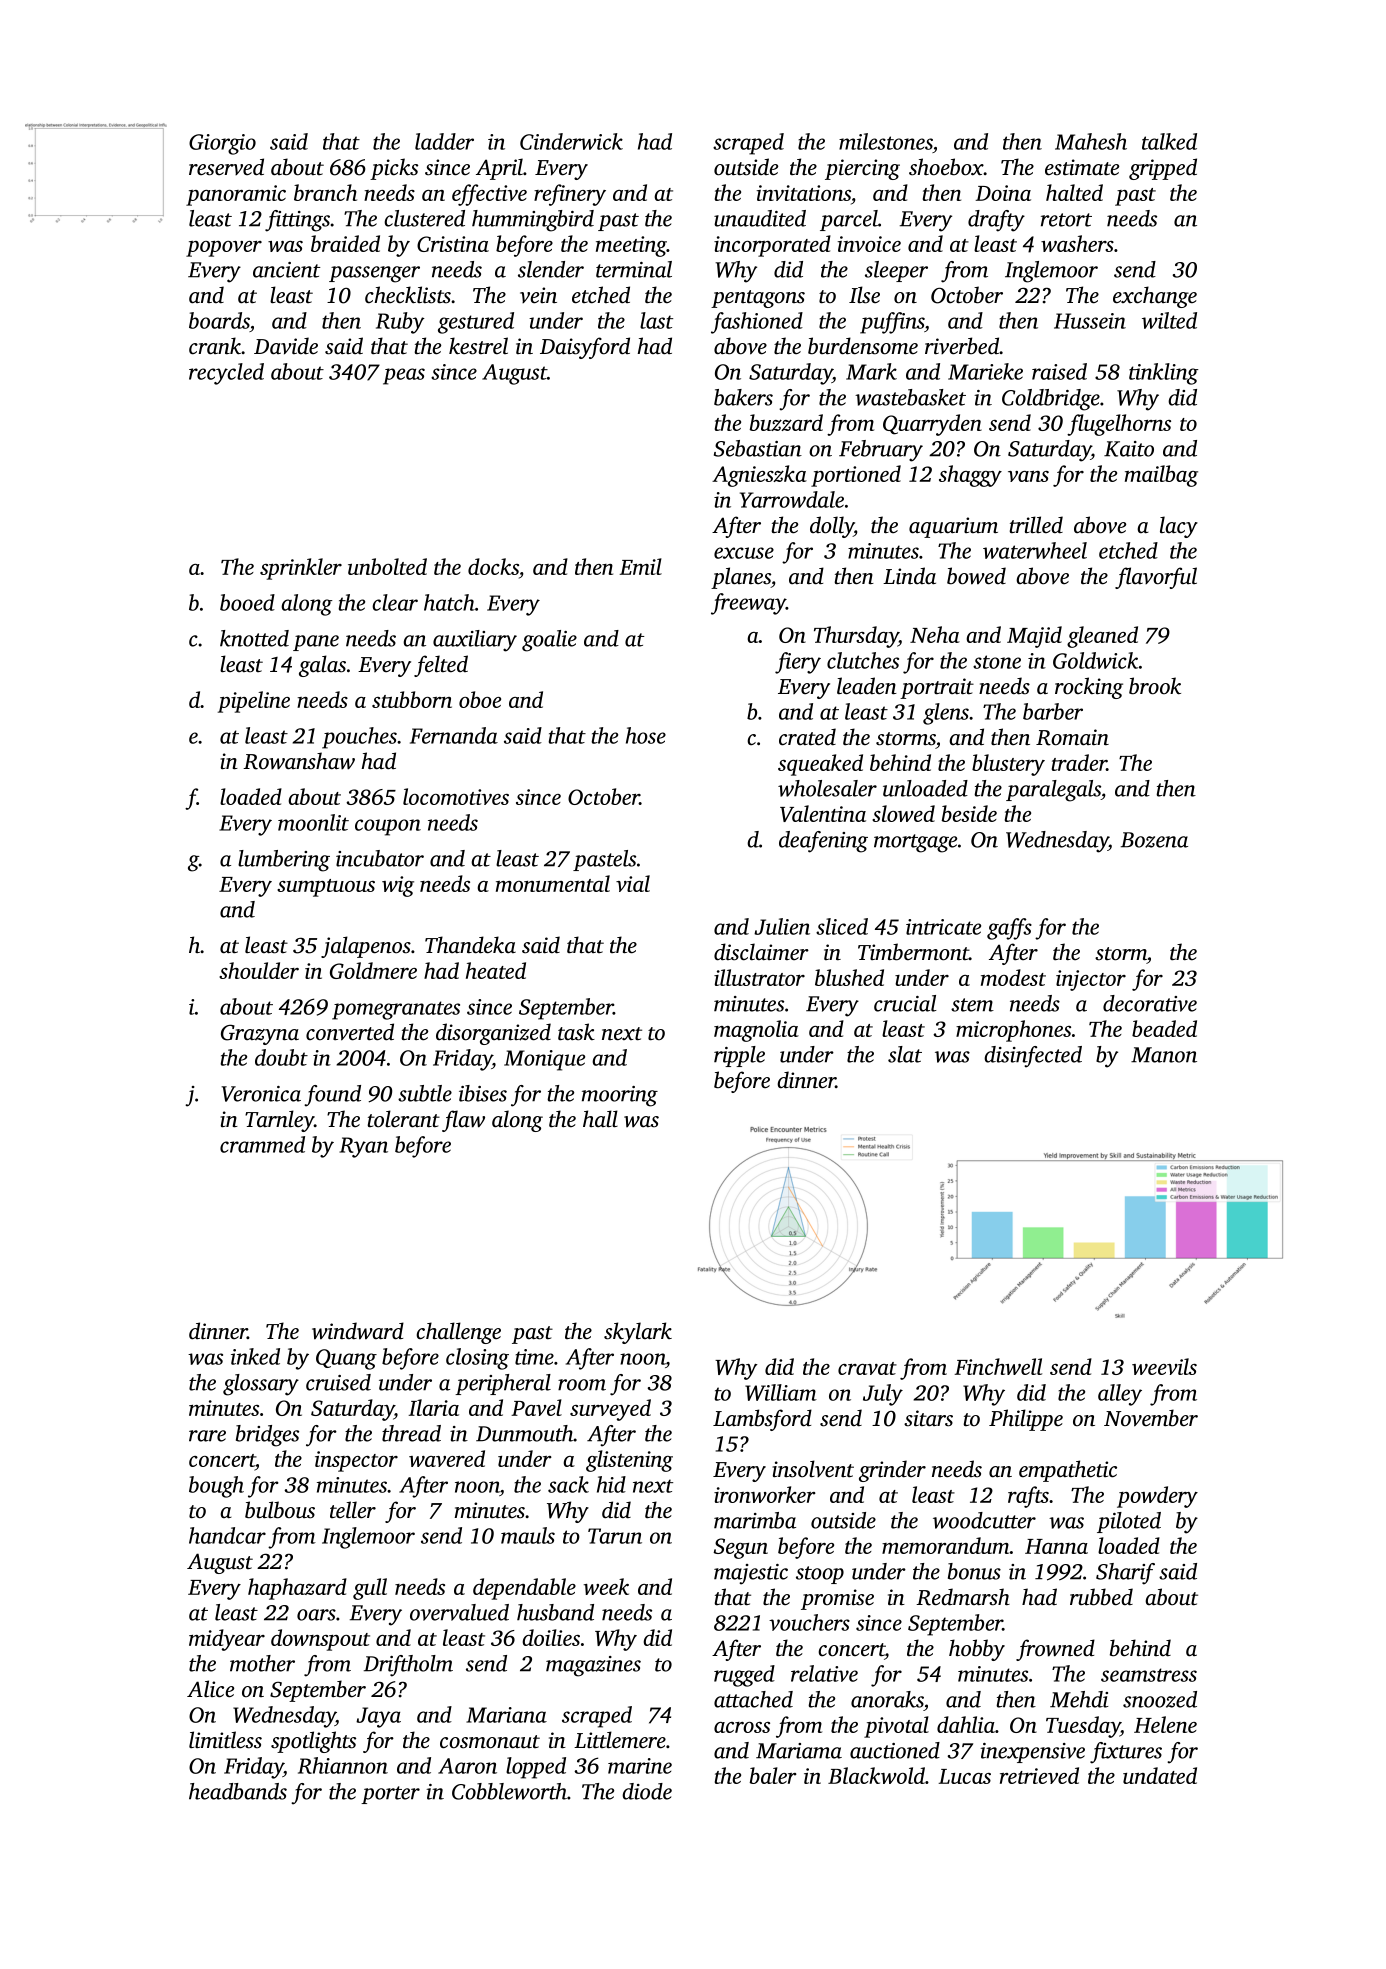 The image size is (1386, 1969). Describe the element at coordinates (219, 320) in the screenshot. I see `boards` at that location.
